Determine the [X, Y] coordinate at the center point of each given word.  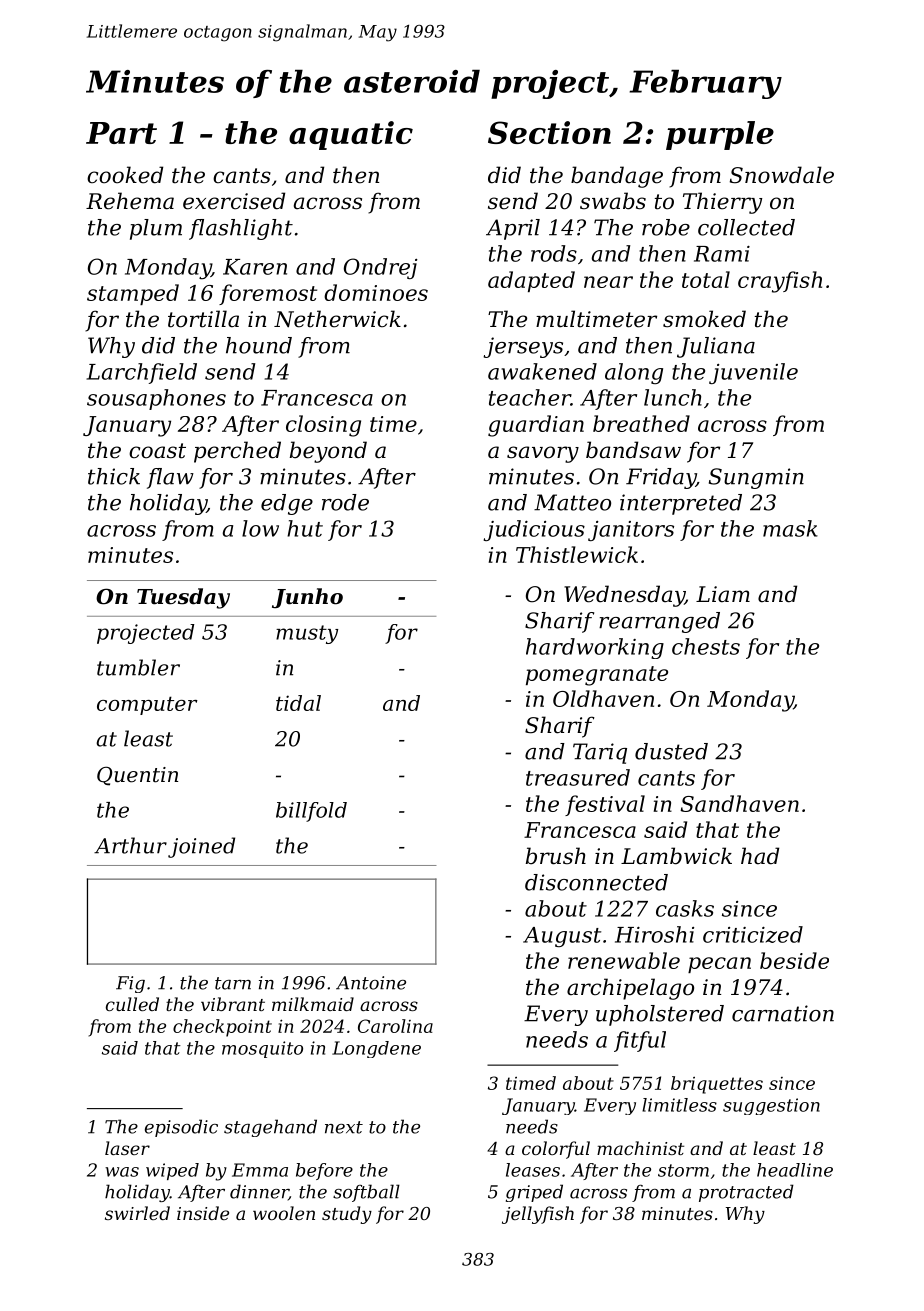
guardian [536, 426]
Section [549, 132]
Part [121, 133]
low [260, 528]
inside [203, 1213]
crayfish [780, 282]
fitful [640, 1041]
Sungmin [756, 478]
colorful [556, 1150]
